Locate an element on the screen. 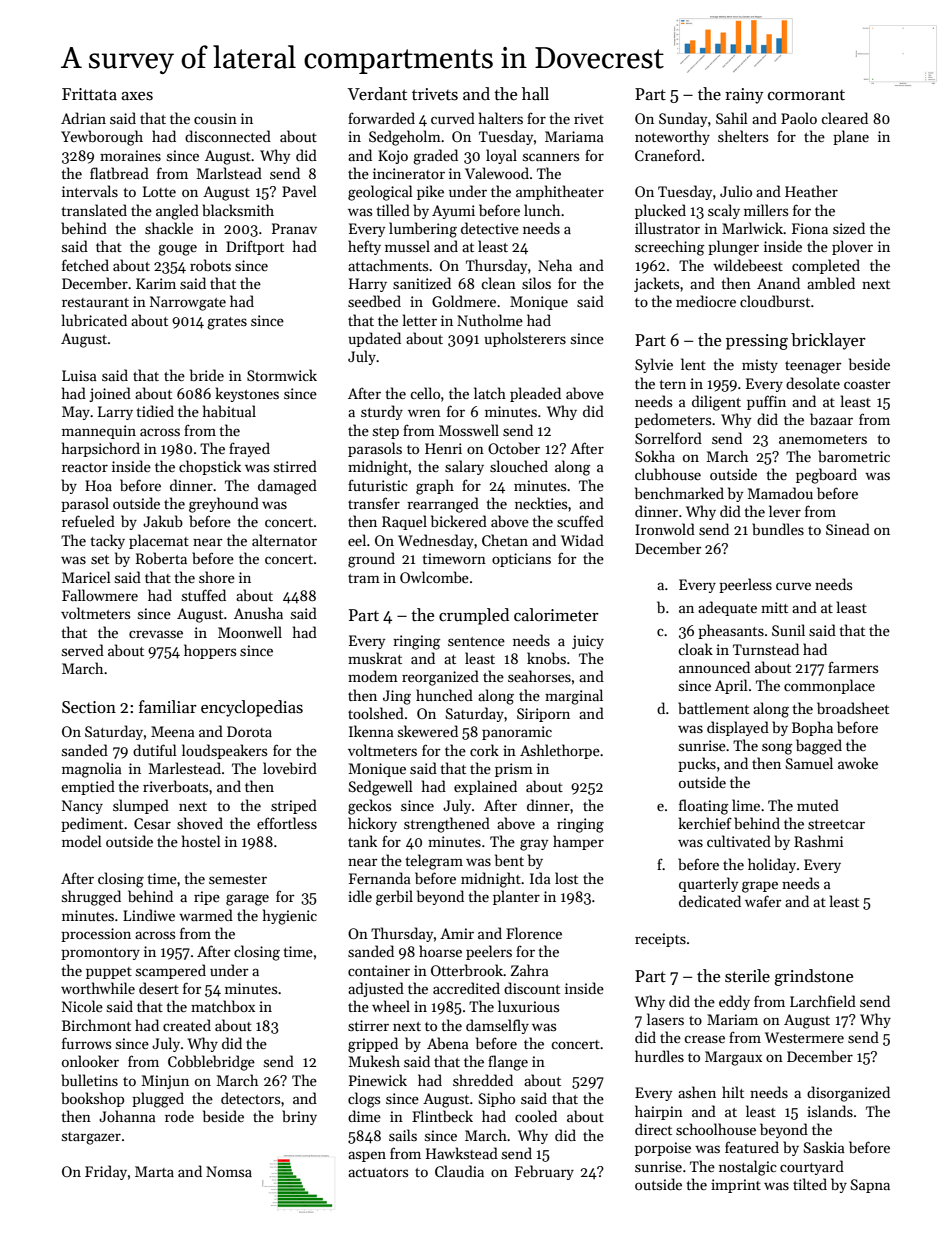  pegboard is located at coordinates (826, 476).
